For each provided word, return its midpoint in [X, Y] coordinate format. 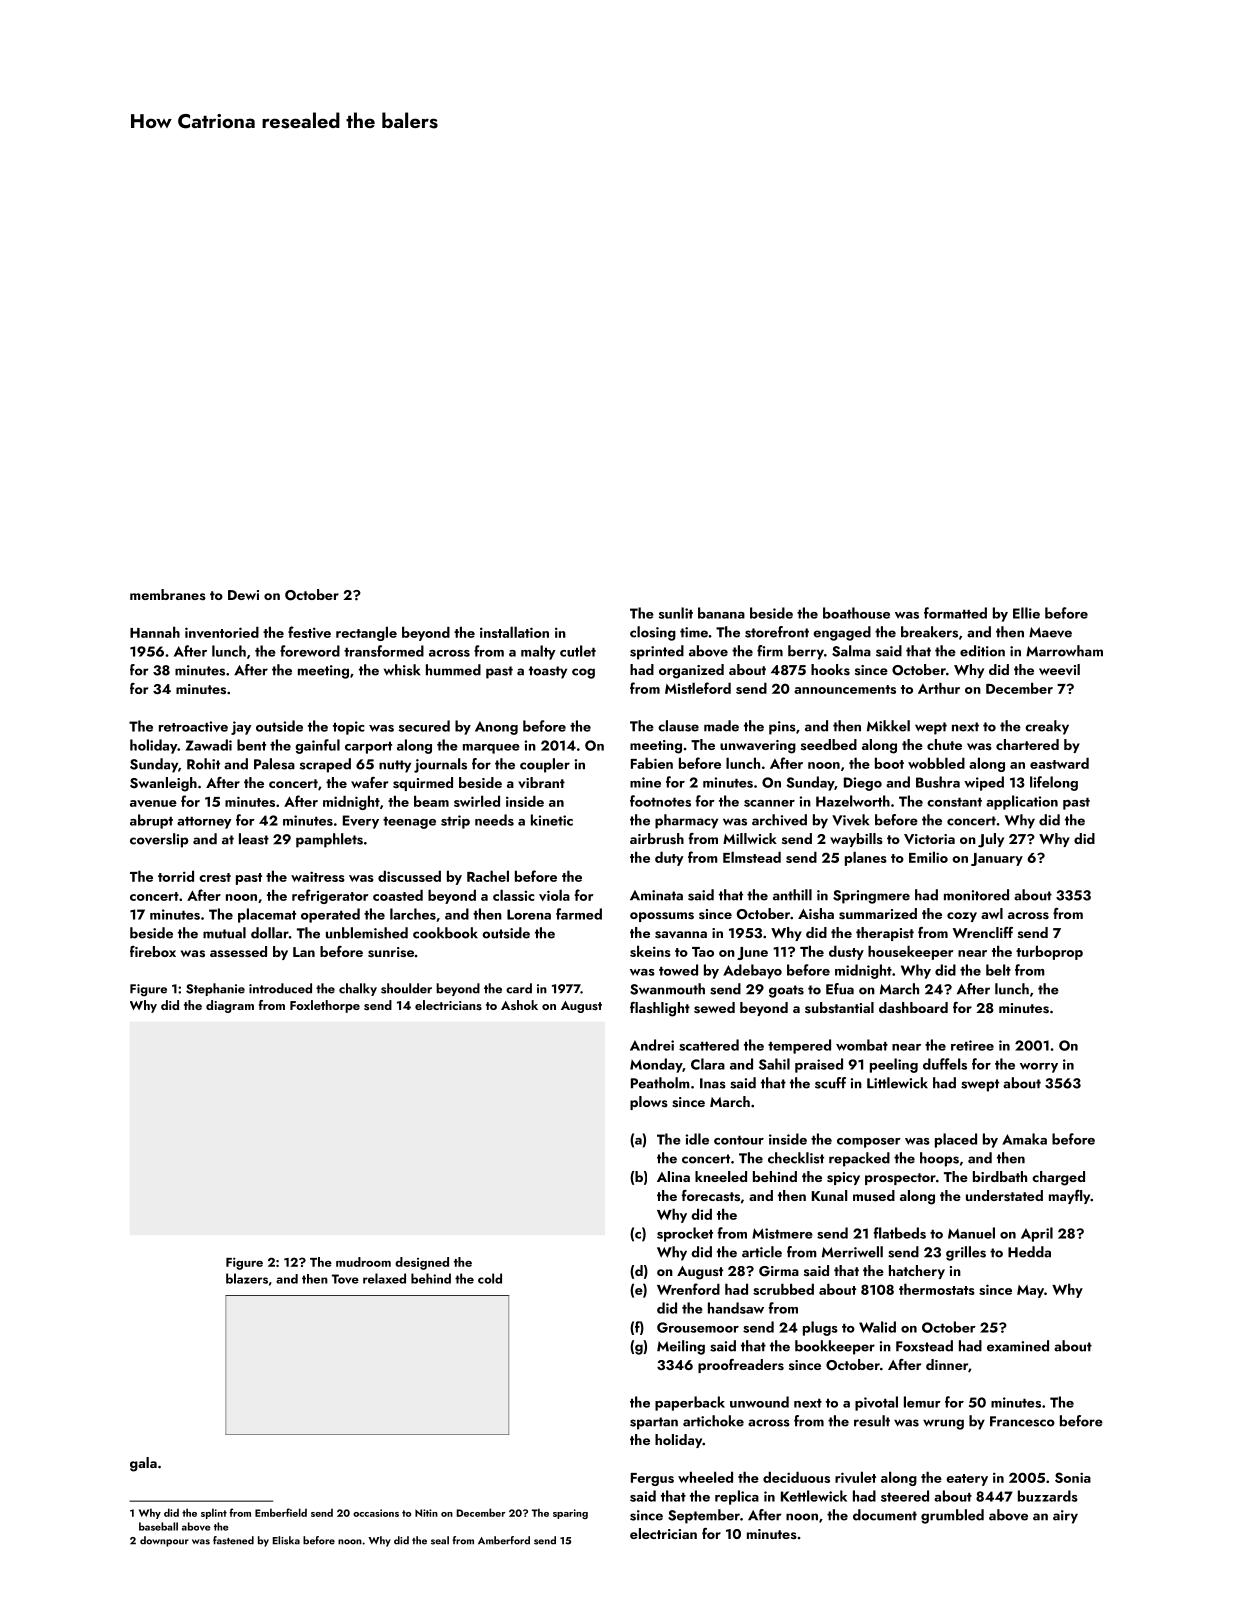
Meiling [681, 1347]
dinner [947, 1364]
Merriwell [852, 1252]
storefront [777, 632]
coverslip [159, 840]
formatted [955, 613]
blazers [247, 1278]
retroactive [193, 726]
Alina [673, 1176]
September [704, 1516]
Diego [863, 784]
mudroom [363, 1262]
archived [779, 820]
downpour [164, 1541]
